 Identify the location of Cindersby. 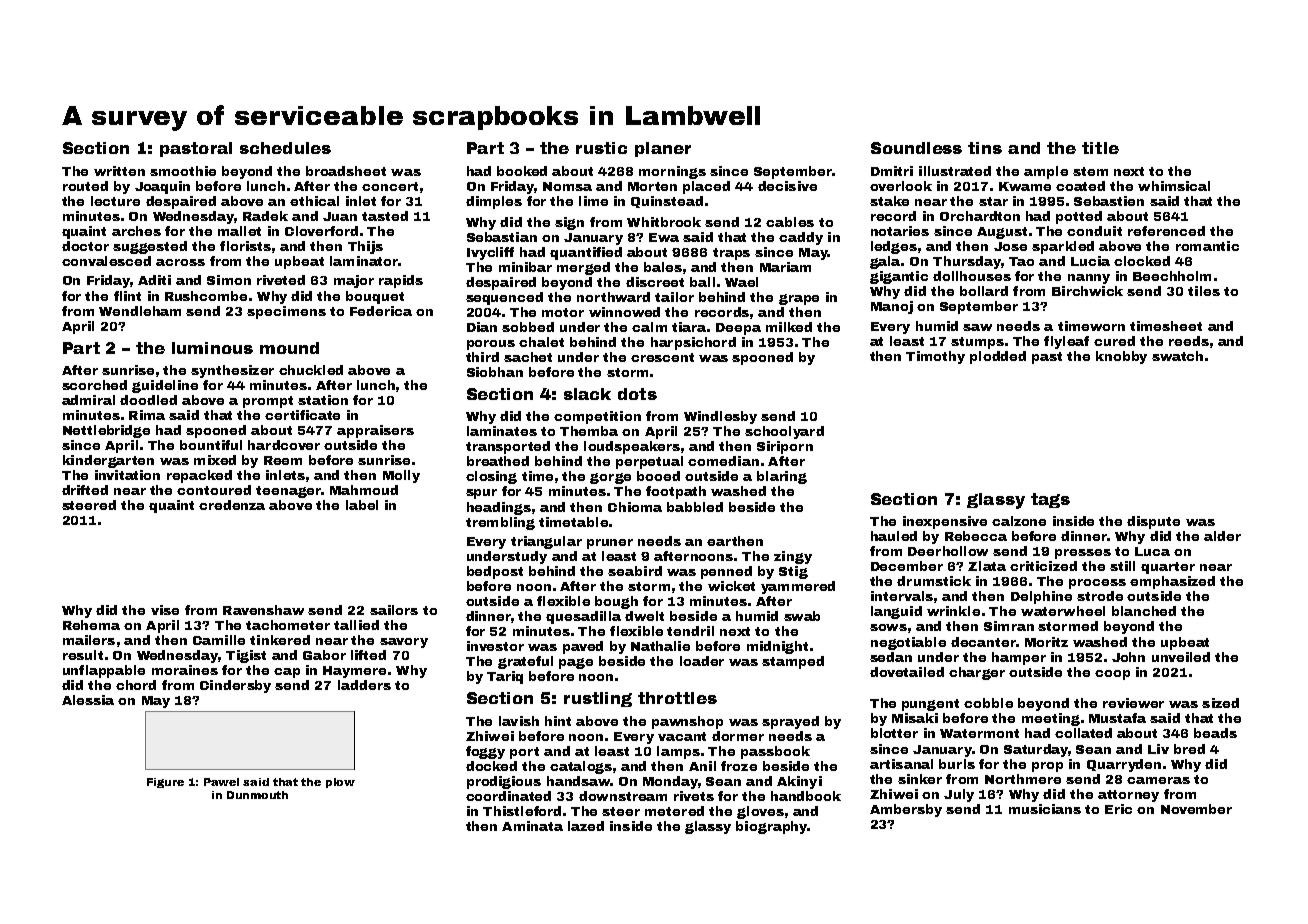
(235, 686).
